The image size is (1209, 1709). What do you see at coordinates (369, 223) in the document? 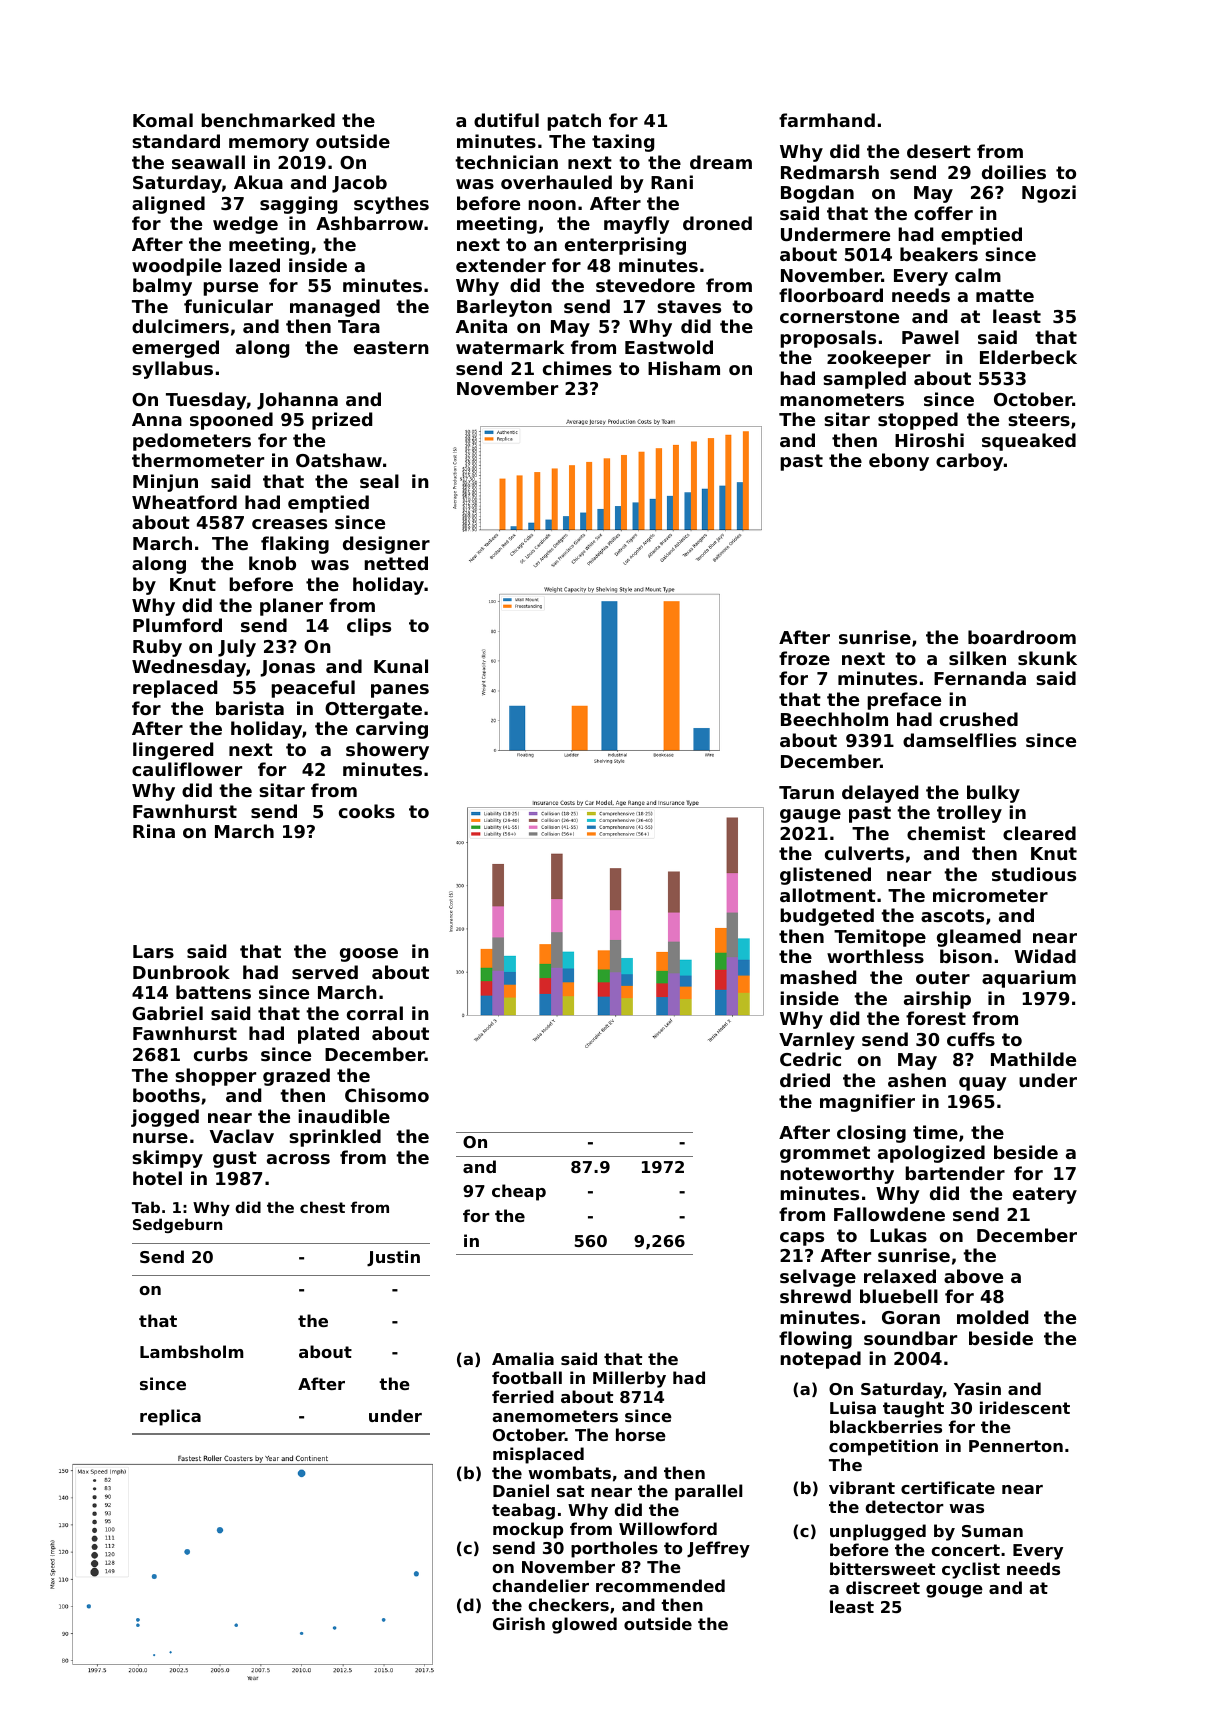
I see `Ashbarrow` at bounding box center [369, 223].
